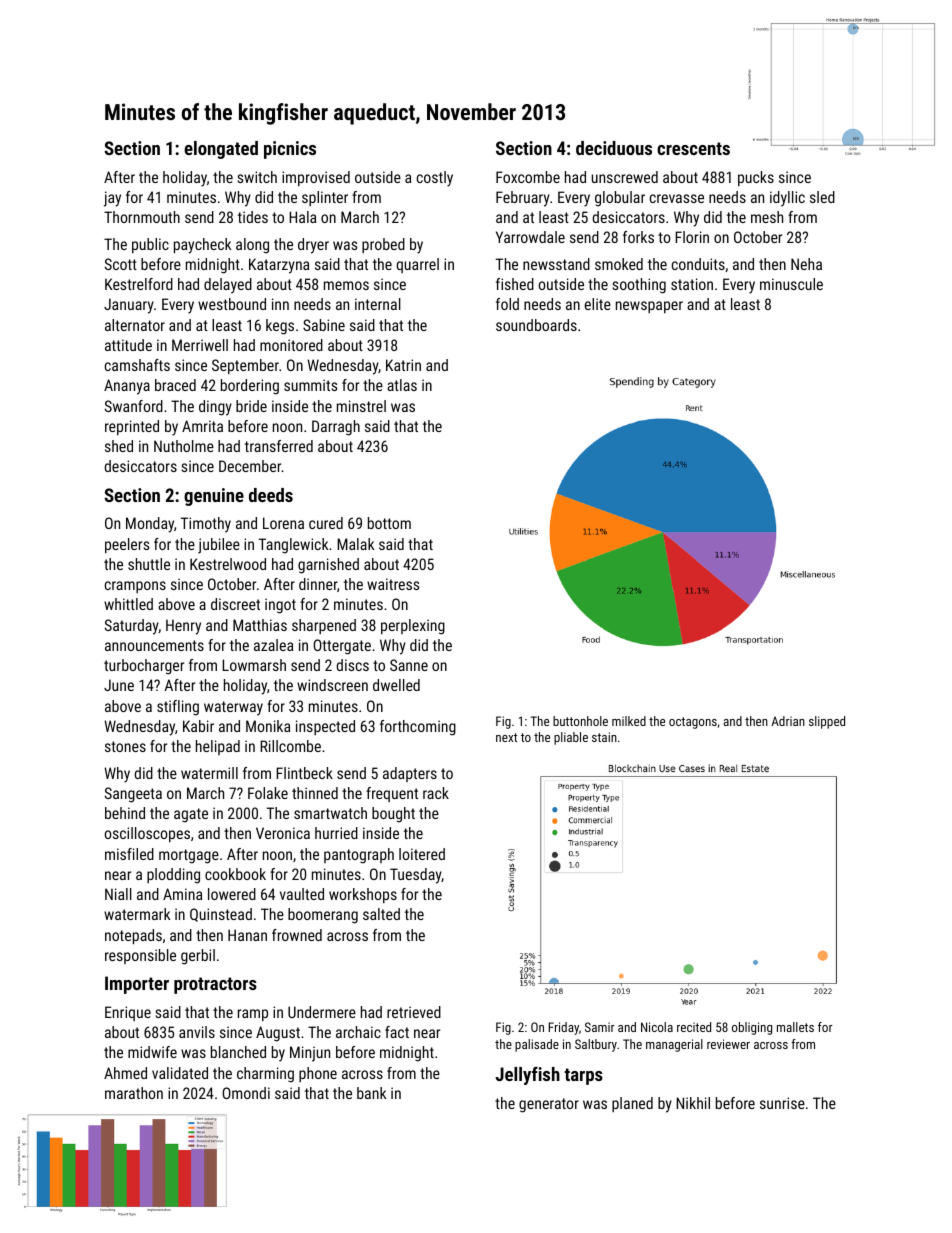  Describe the element at coordinates (417, 265) in the screenshot. I see `quarrel` at that location.
